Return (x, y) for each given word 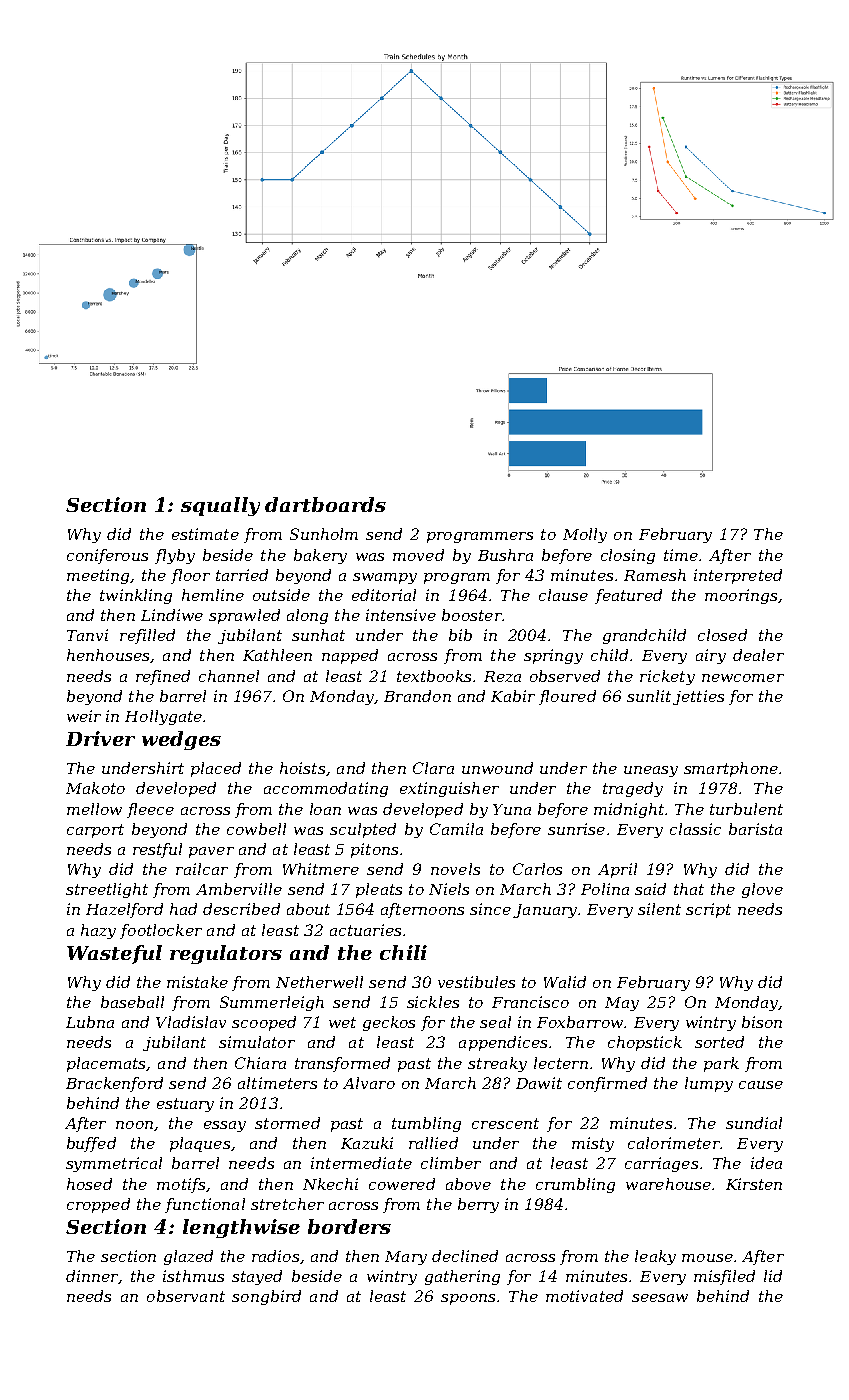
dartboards (325, 504)
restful (157, 850)
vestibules (476, 982)
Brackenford (114, 1084)
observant (186, 1296)
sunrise (576, 829)
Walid (565, 982)
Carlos (537, 869)
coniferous (107, 556)
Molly (585, 535)
